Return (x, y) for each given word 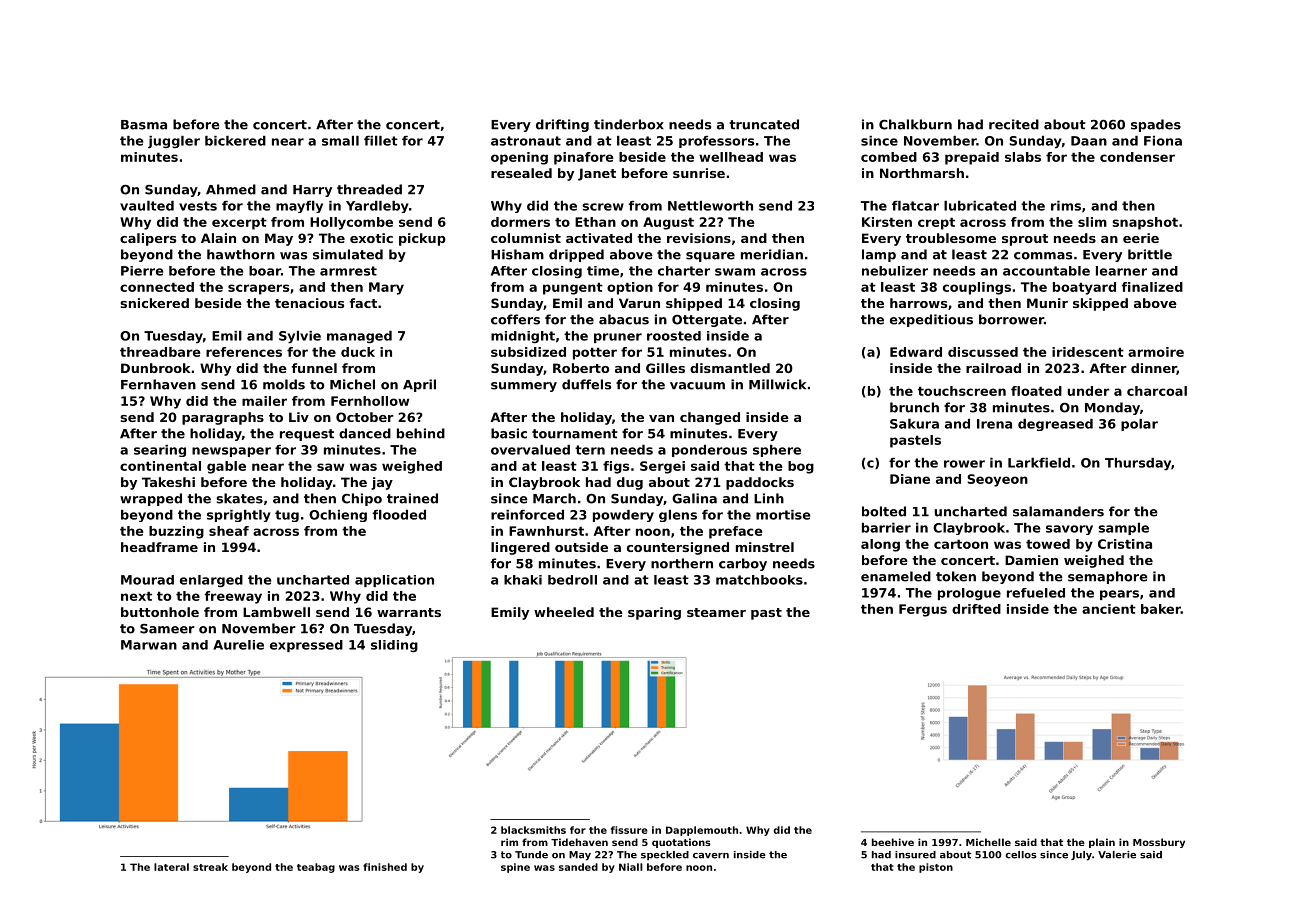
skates (239, 498)
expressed (306, 646)
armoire (1156, 352)
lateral (171, 867)
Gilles (665, 368)
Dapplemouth (702, 831)
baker (1161, 609)
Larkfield (1039, 463)
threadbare (160, 352)
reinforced (527, 515)
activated (599, 238)
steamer (716, 612)
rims (1066, 206)
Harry (312, 191)
